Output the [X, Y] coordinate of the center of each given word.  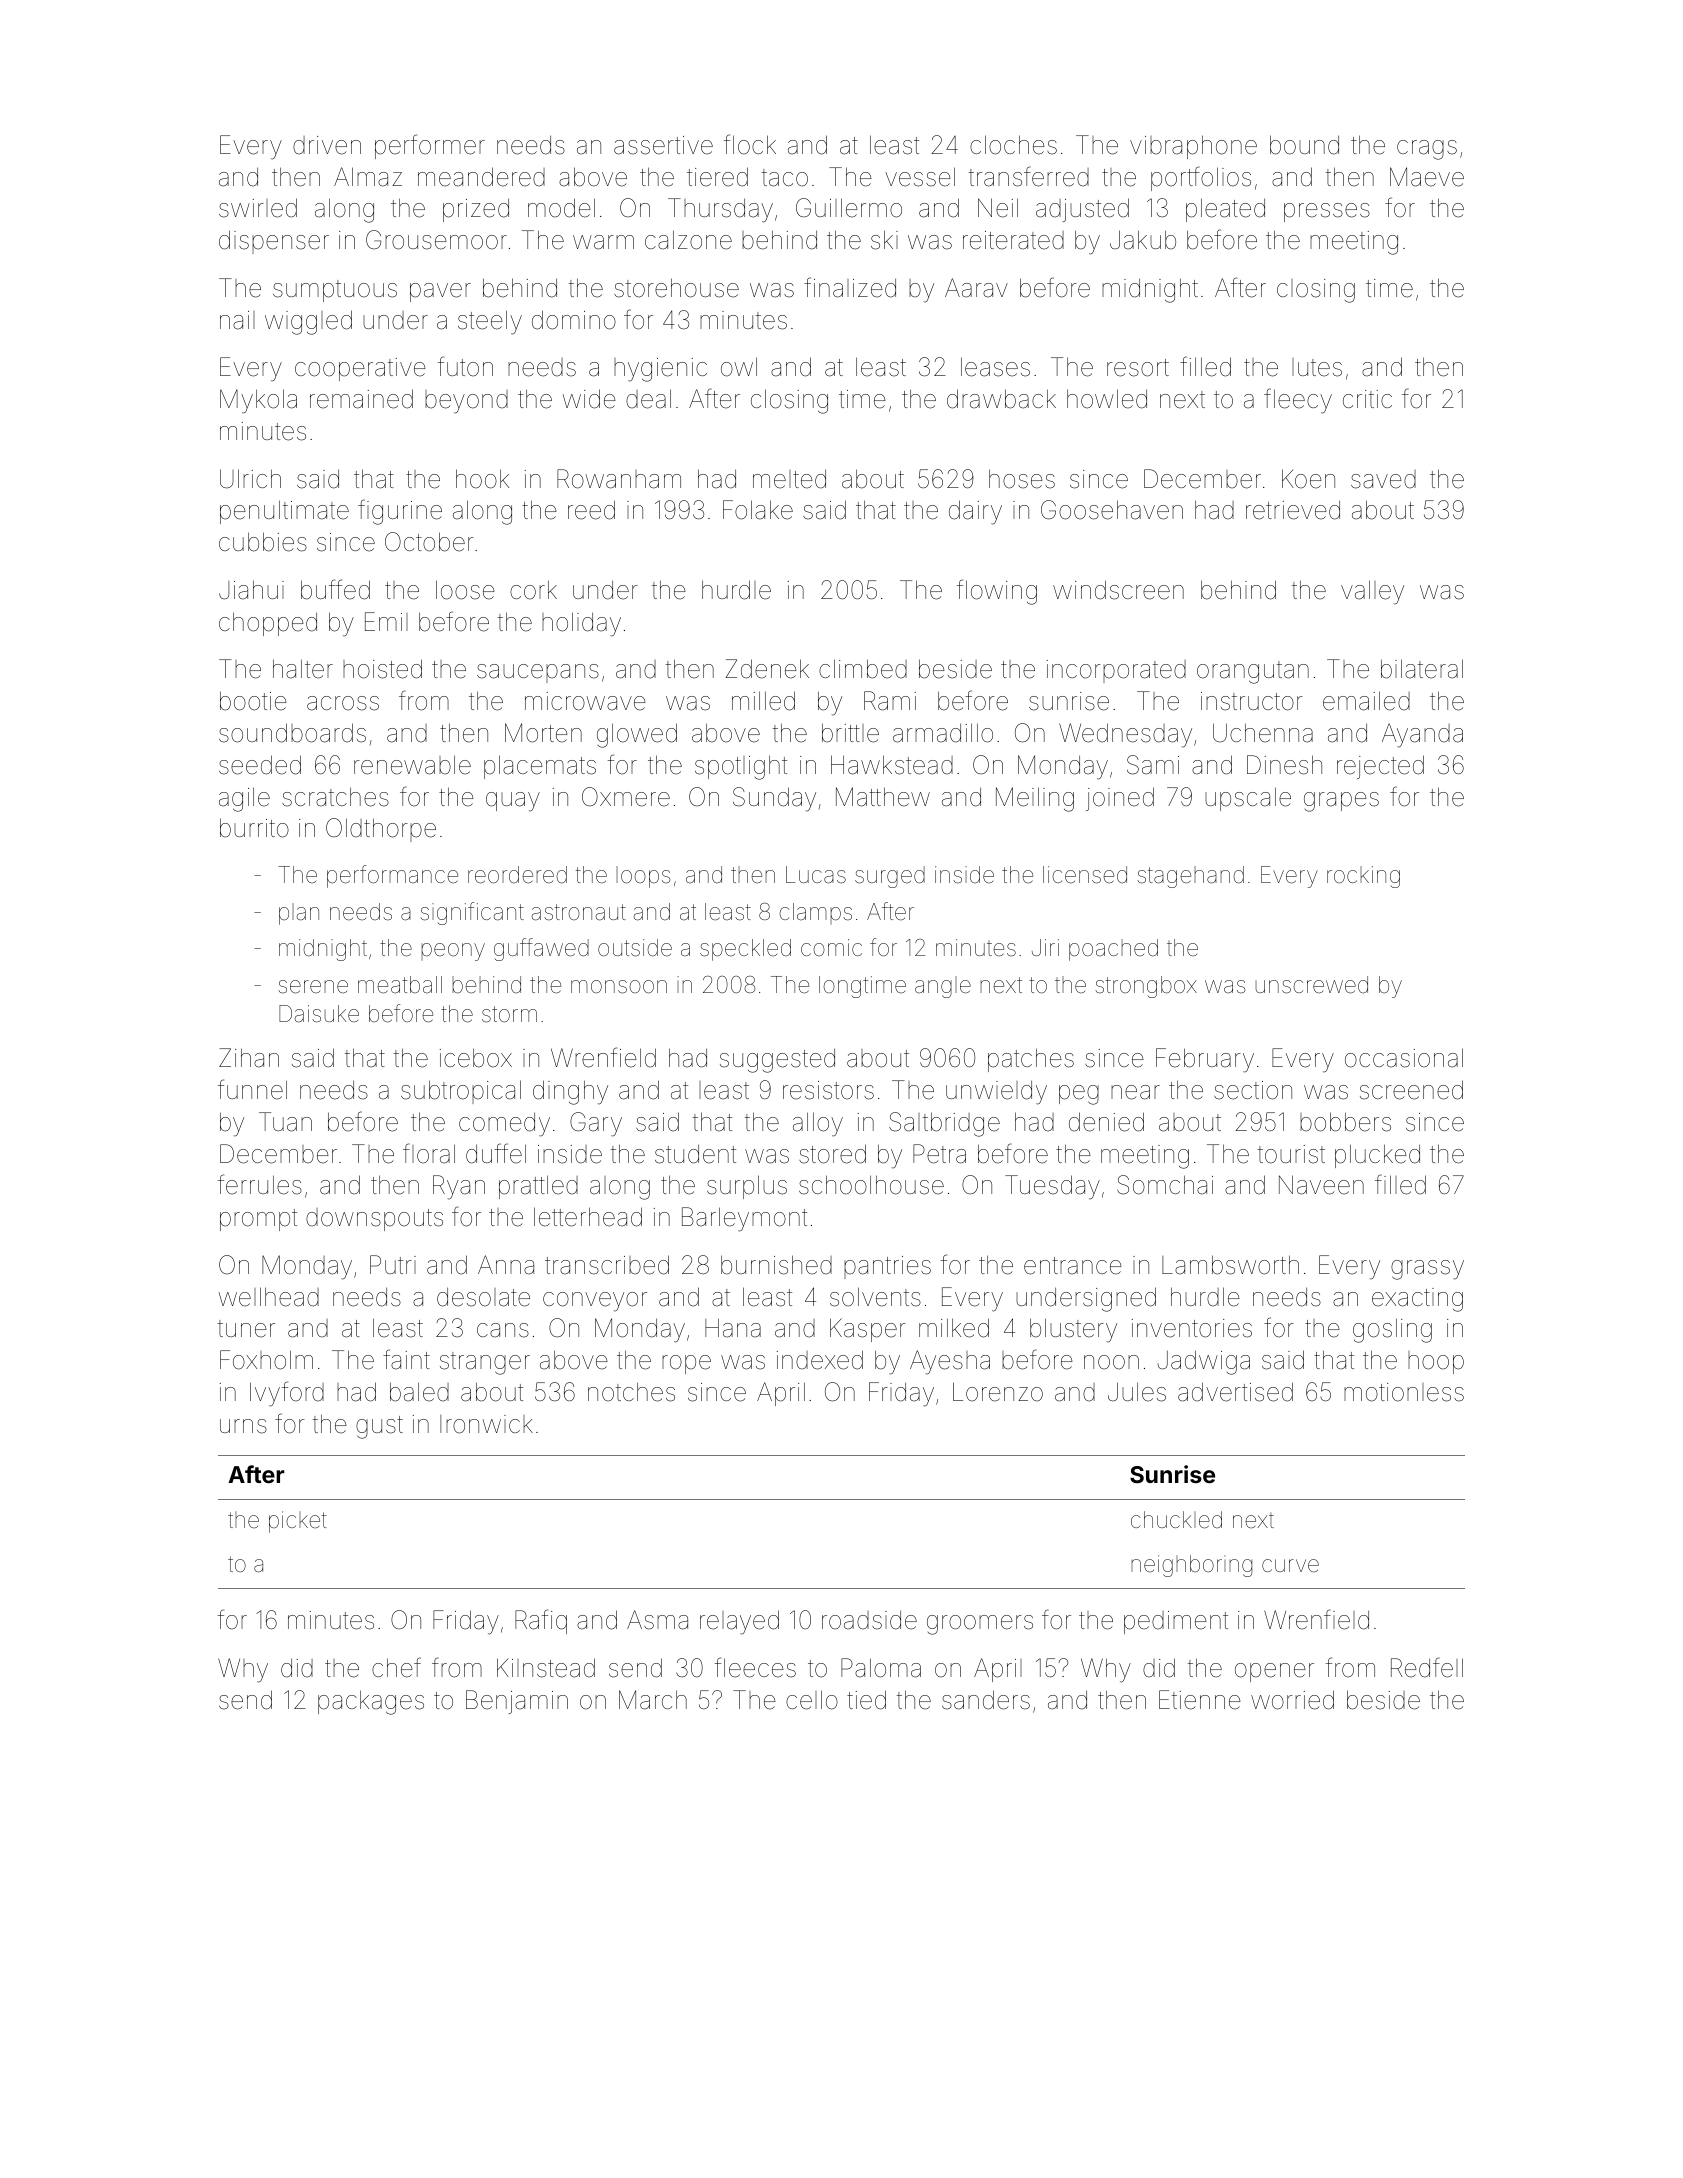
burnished [776, 1265]
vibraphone [1193, 147]
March [653, 1700]
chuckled [1176, 1520]
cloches [1013, 145]
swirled [258, 208]
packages [371, 1702]
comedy [504, 1124]
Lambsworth [1230, 1265]
